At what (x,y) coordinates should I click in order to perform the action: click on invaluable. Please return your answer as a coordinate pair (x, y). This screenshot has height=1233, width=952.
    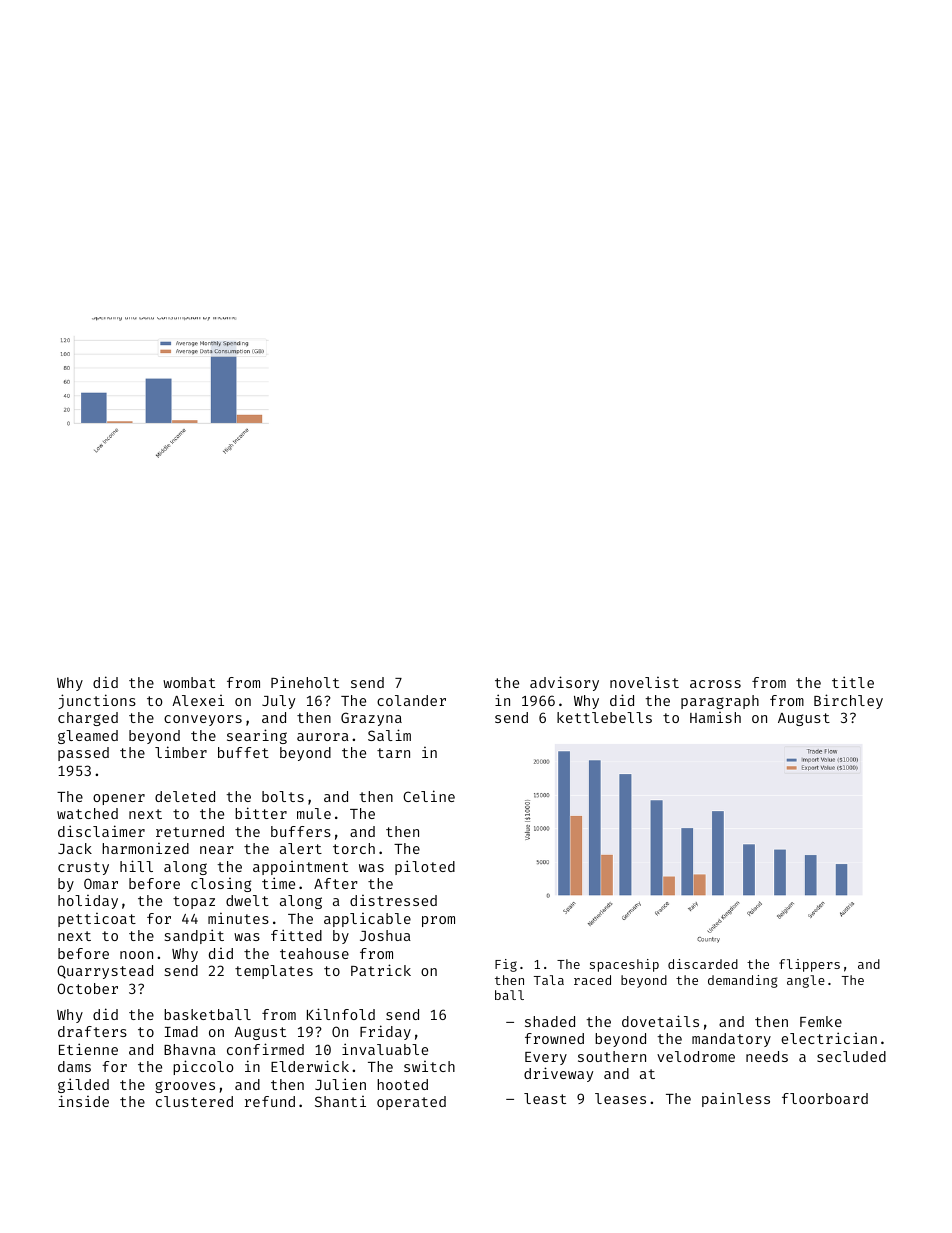
    Looking at the image, I should click on (385, 1049).
